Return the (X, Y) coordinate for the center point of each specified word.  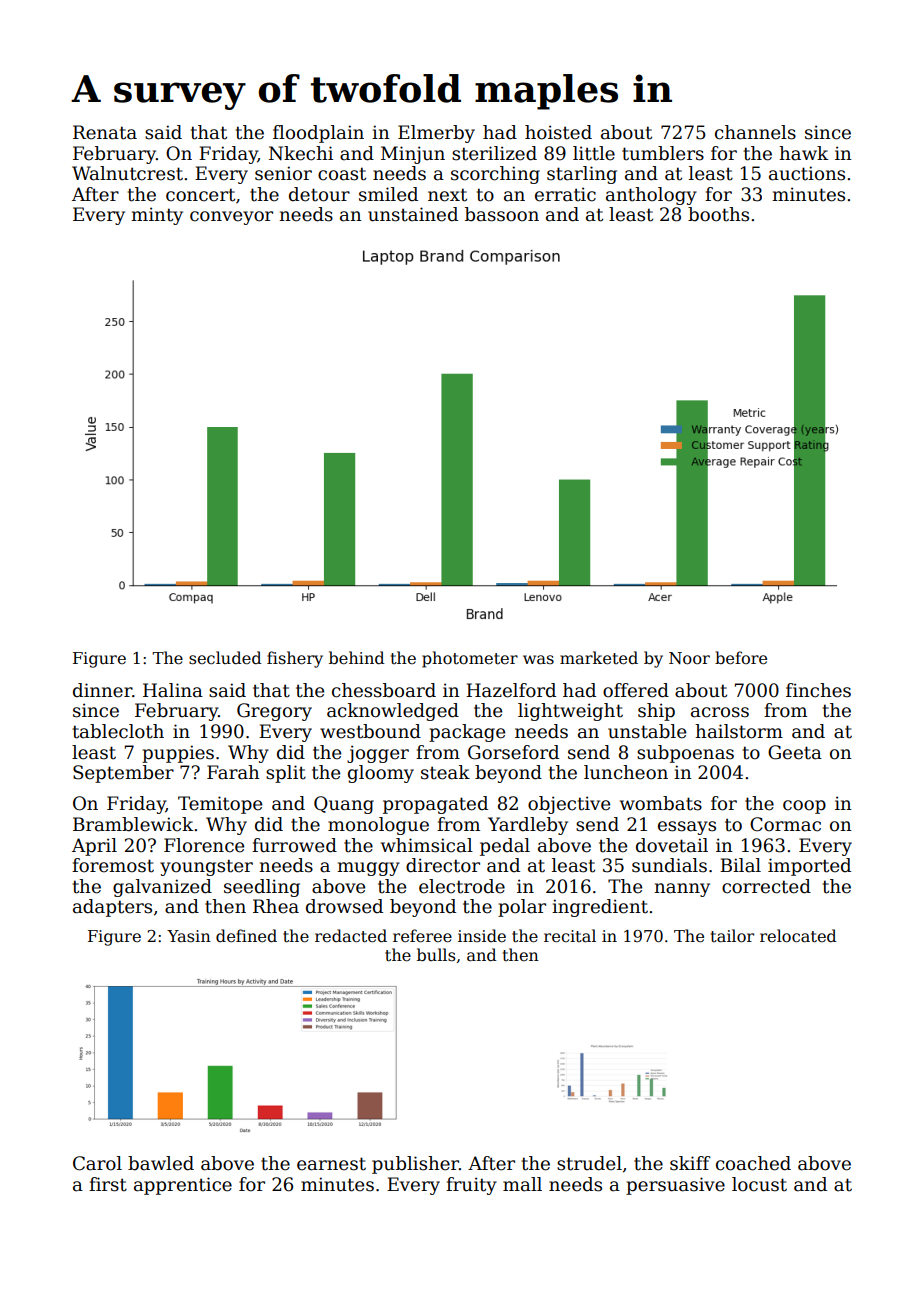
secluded (225, 658)
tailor (732, 936)
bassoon (502, 214)
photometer (470, 659)
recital (570, 936)
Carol (97, 1163)
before (741, 658)
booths (718, 214)
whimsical (427, 845)
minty (157, 216)
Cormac (785, 824)
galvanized (162, 888)
